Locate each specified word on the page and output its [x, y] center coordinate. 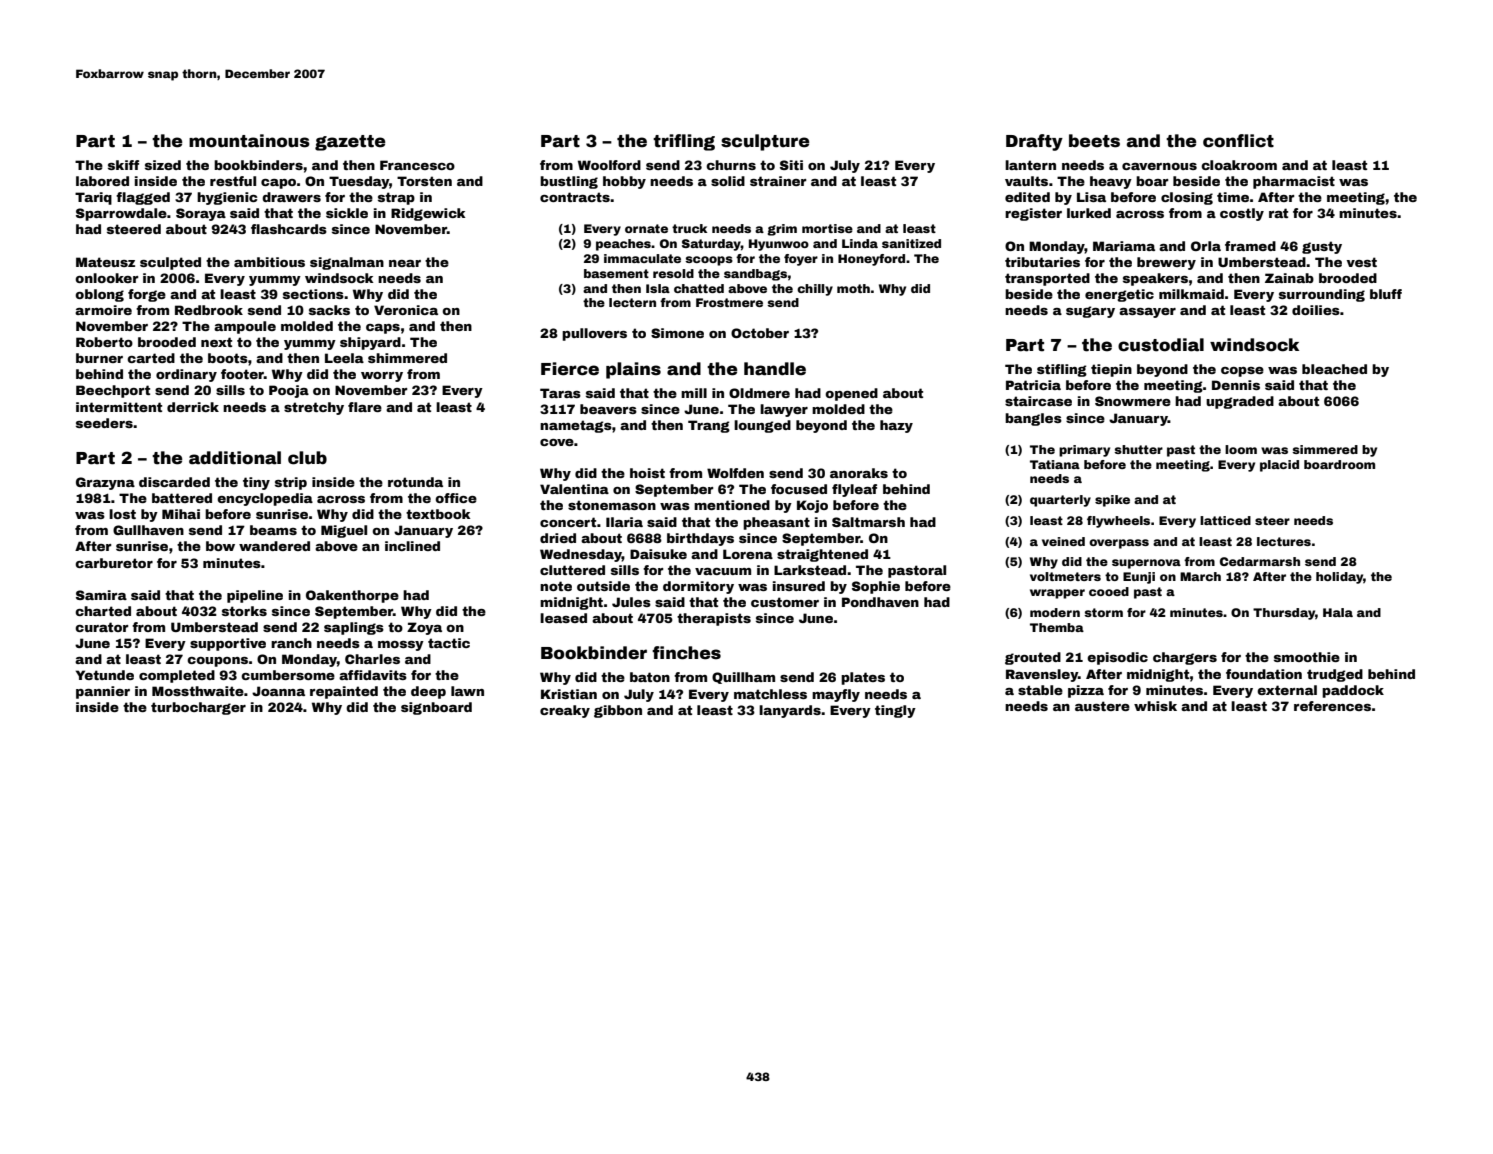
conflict [1238, 141]
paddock [1353, 691]
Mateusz [105, 262]
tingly [895, 711]
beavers [608, 409]
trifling [684, 142]
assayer [1147, 313]
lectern [632, 302]
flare [365, 407]
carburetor [114, 563]
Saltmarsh [868, 522]
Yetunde [105, 675]
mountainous [249, 141]
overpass [1119, 544]
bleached [1334, 369]
